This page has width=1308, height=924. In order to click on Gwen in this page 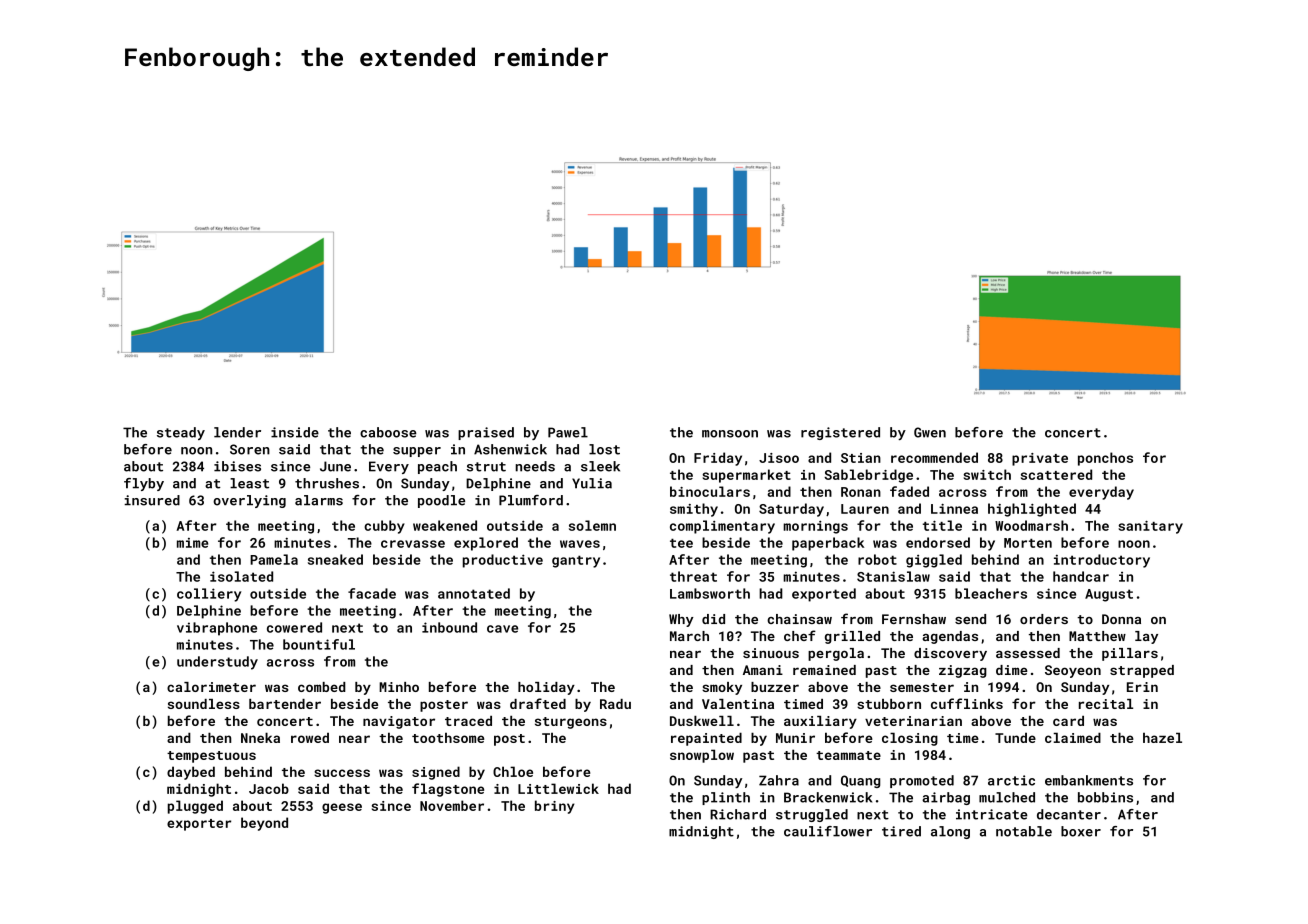, I will do `click(930, 432)`.
